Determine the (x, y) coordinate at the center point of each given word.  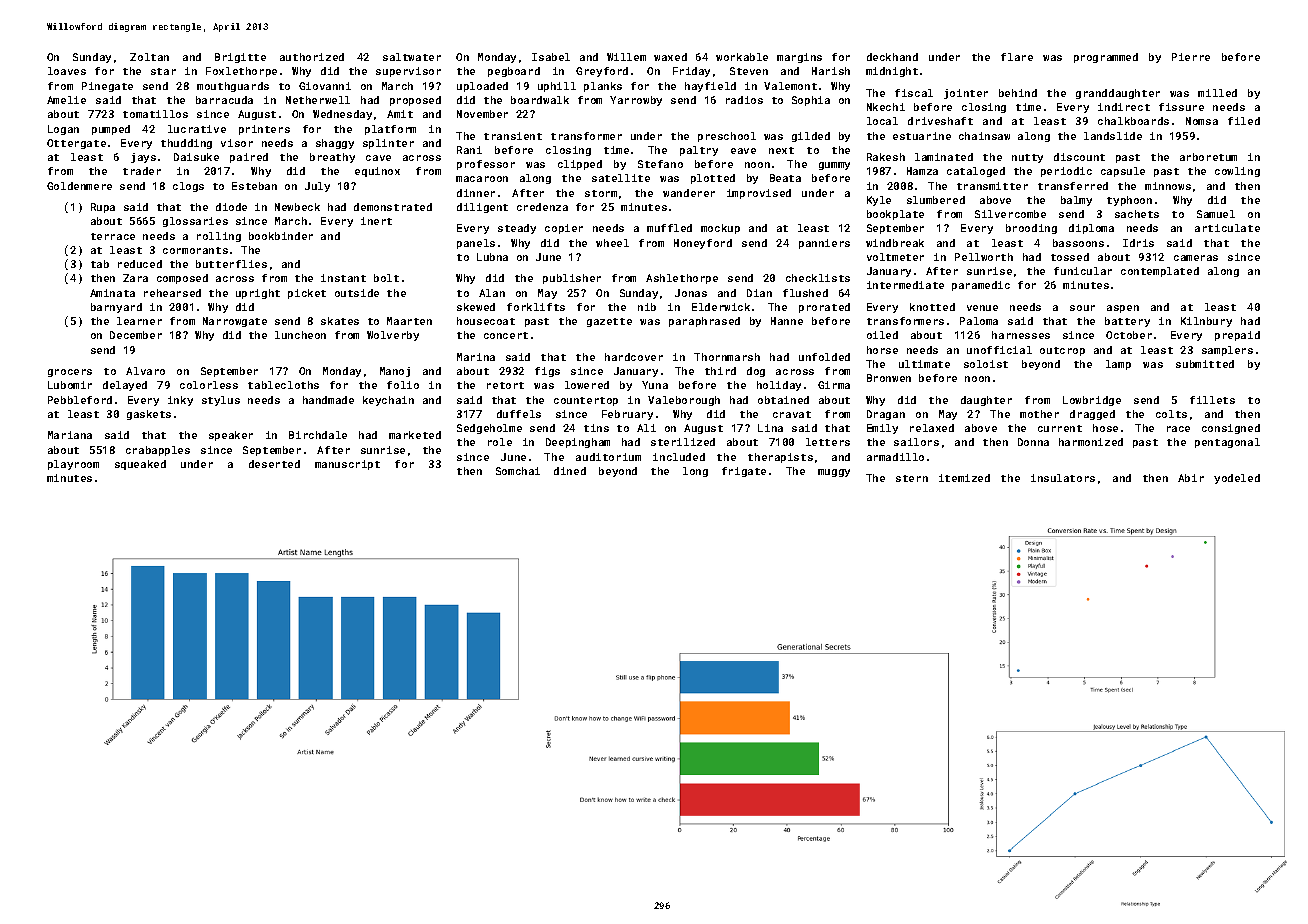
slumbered (936, 200)
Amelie (66, 100)
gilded (811, 137)
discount (1079, 157)
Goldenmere (79, 186)
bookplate (895, 215)
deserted (274, 464)
